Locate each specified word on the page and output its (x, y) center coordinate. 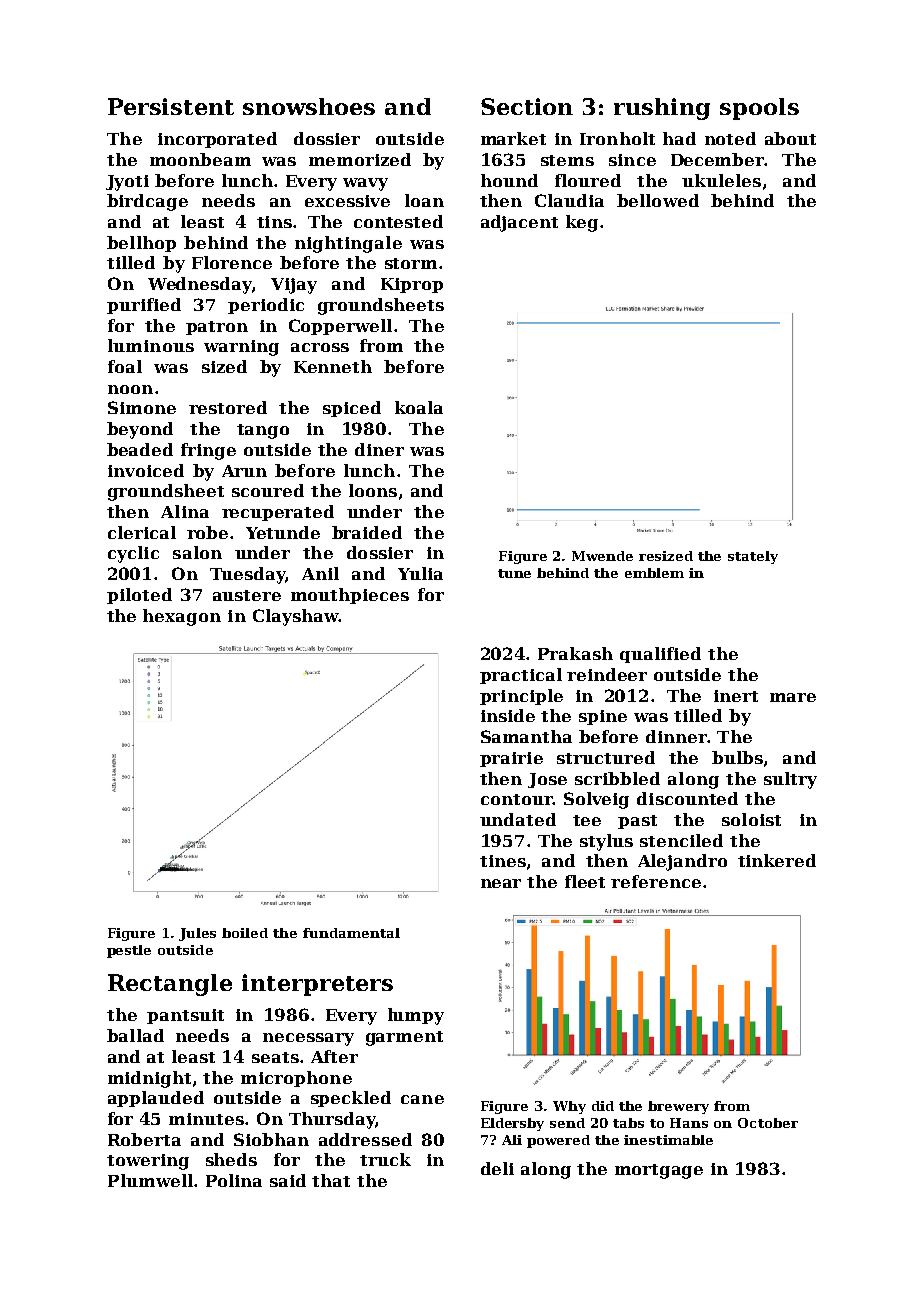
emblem (654, 573)
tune (514, 573)
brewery (678, 1107)
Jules (197, 934)
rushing (662, 109)
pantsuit (185, 1016)
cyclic (133, 554)
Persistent (171, 106)
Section (527, 106)
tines (503, 861)
